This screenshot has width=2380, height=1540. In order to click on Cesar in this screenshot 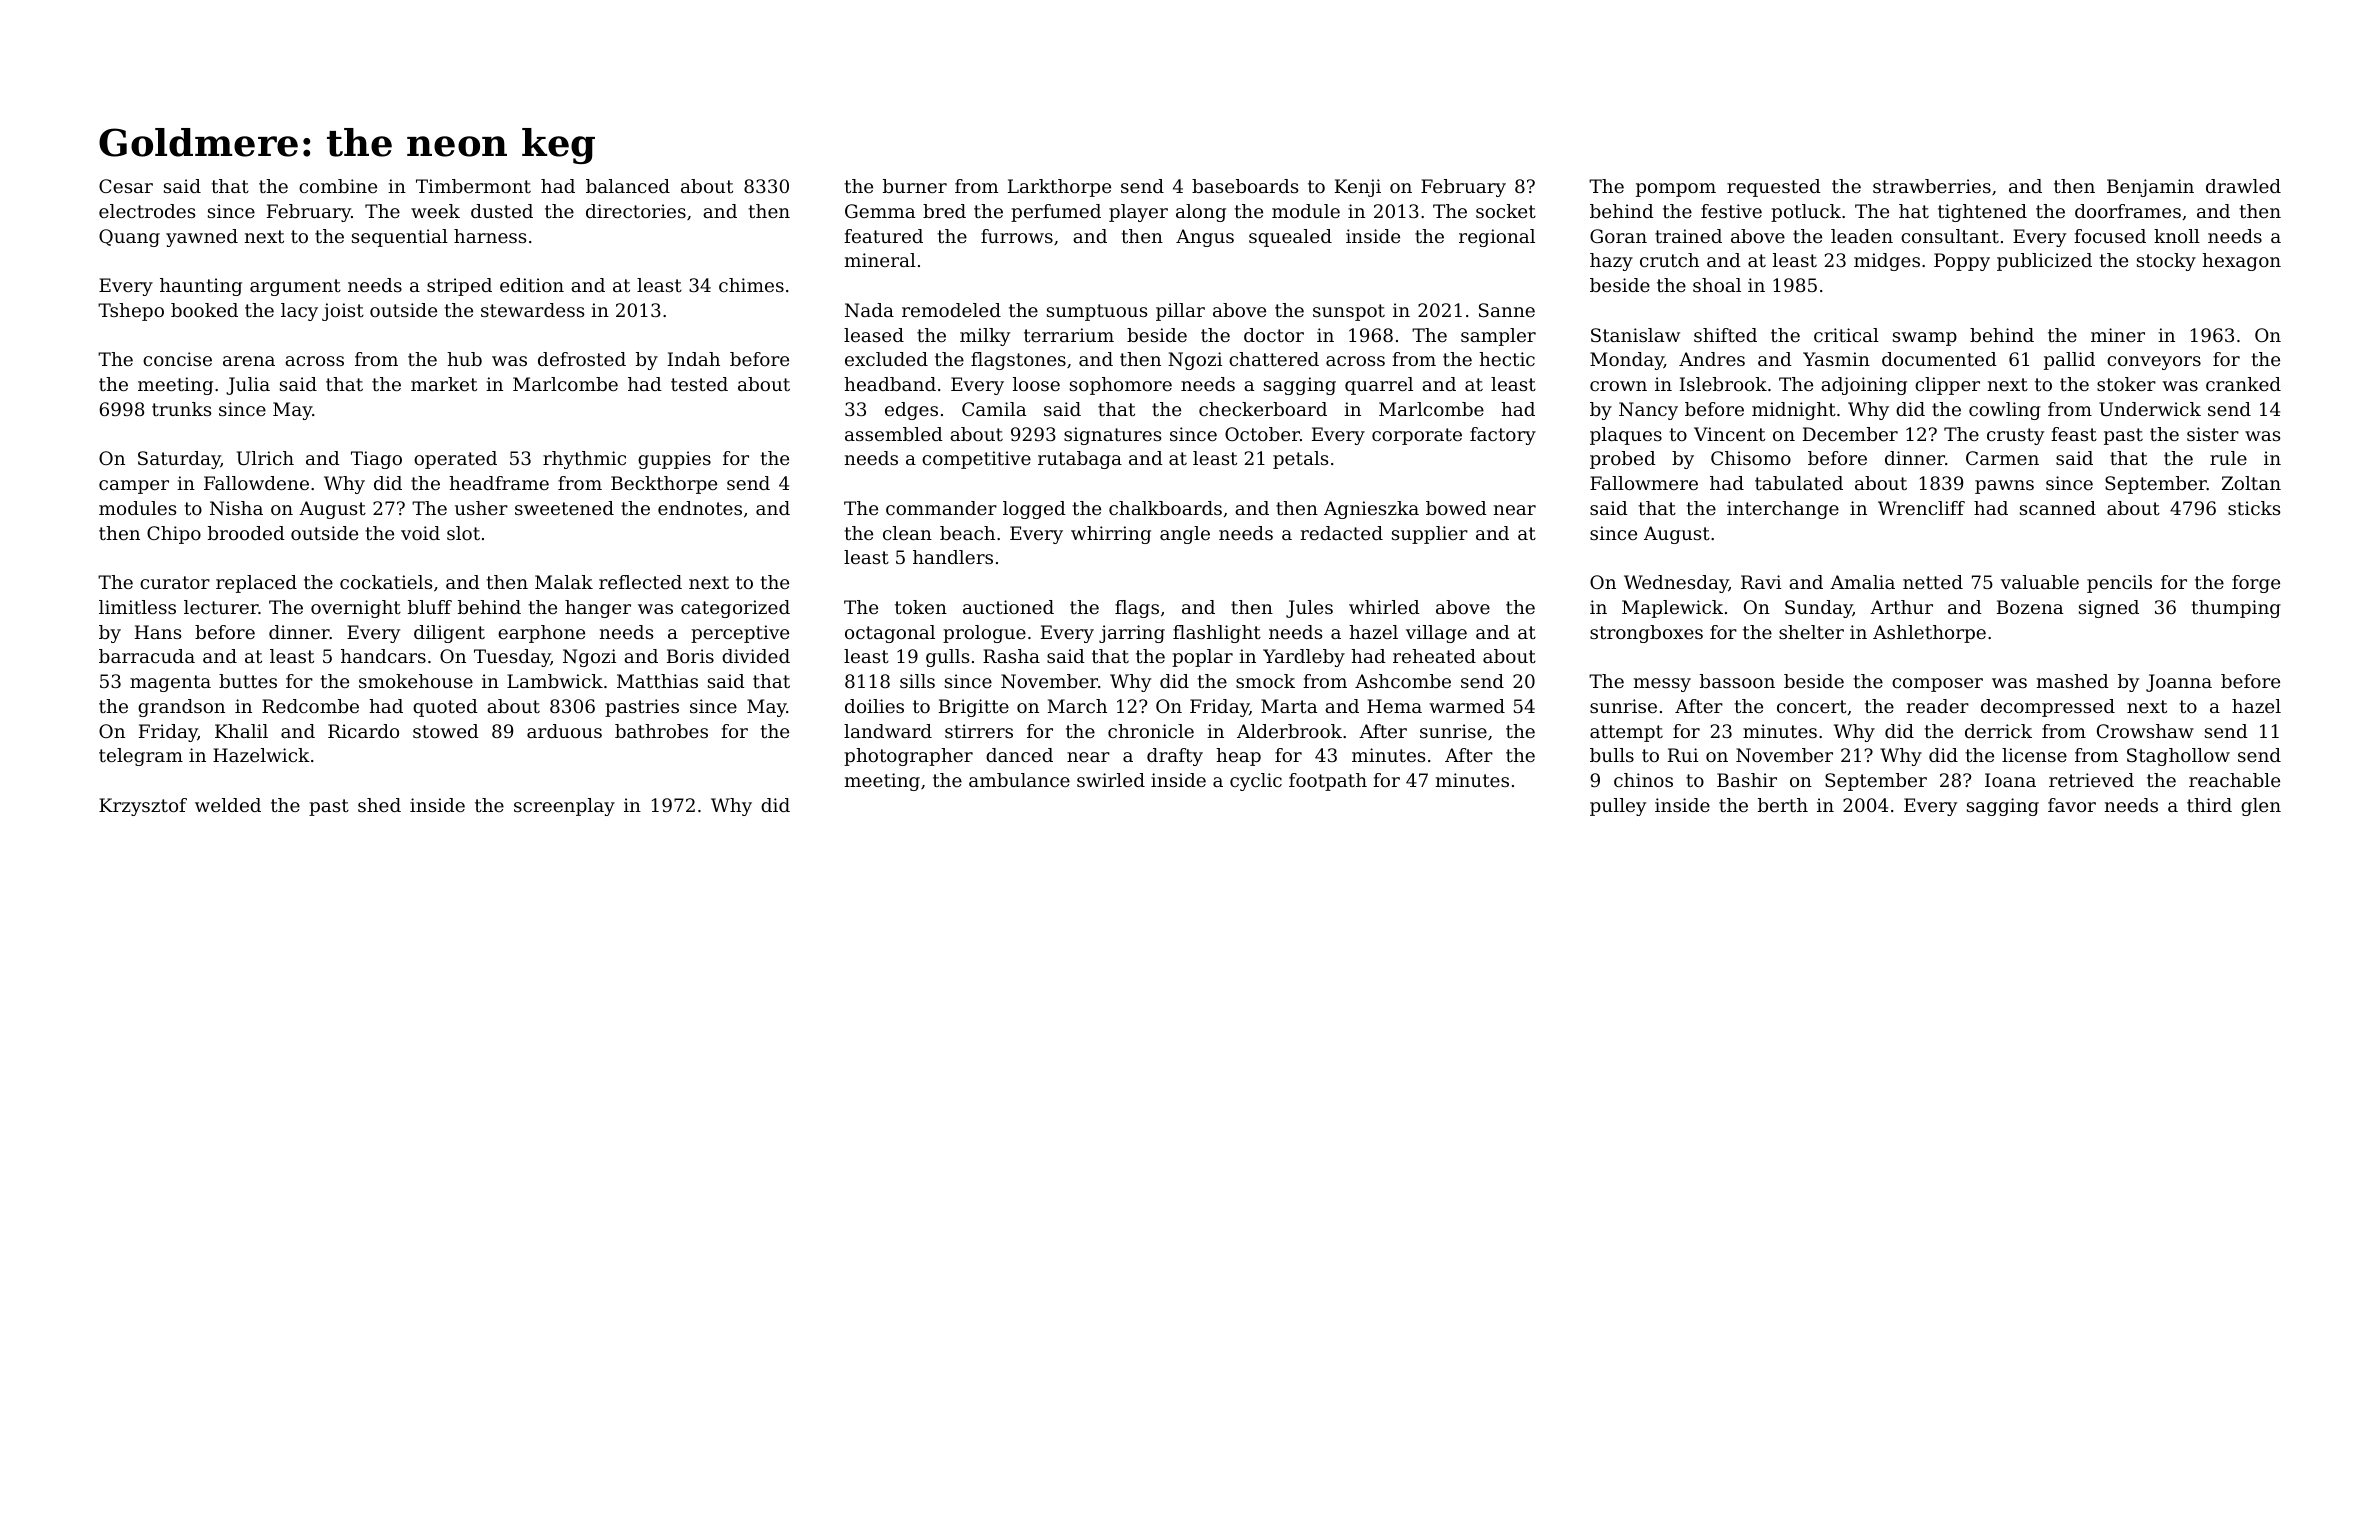, I will do `click(126, 186)`.
